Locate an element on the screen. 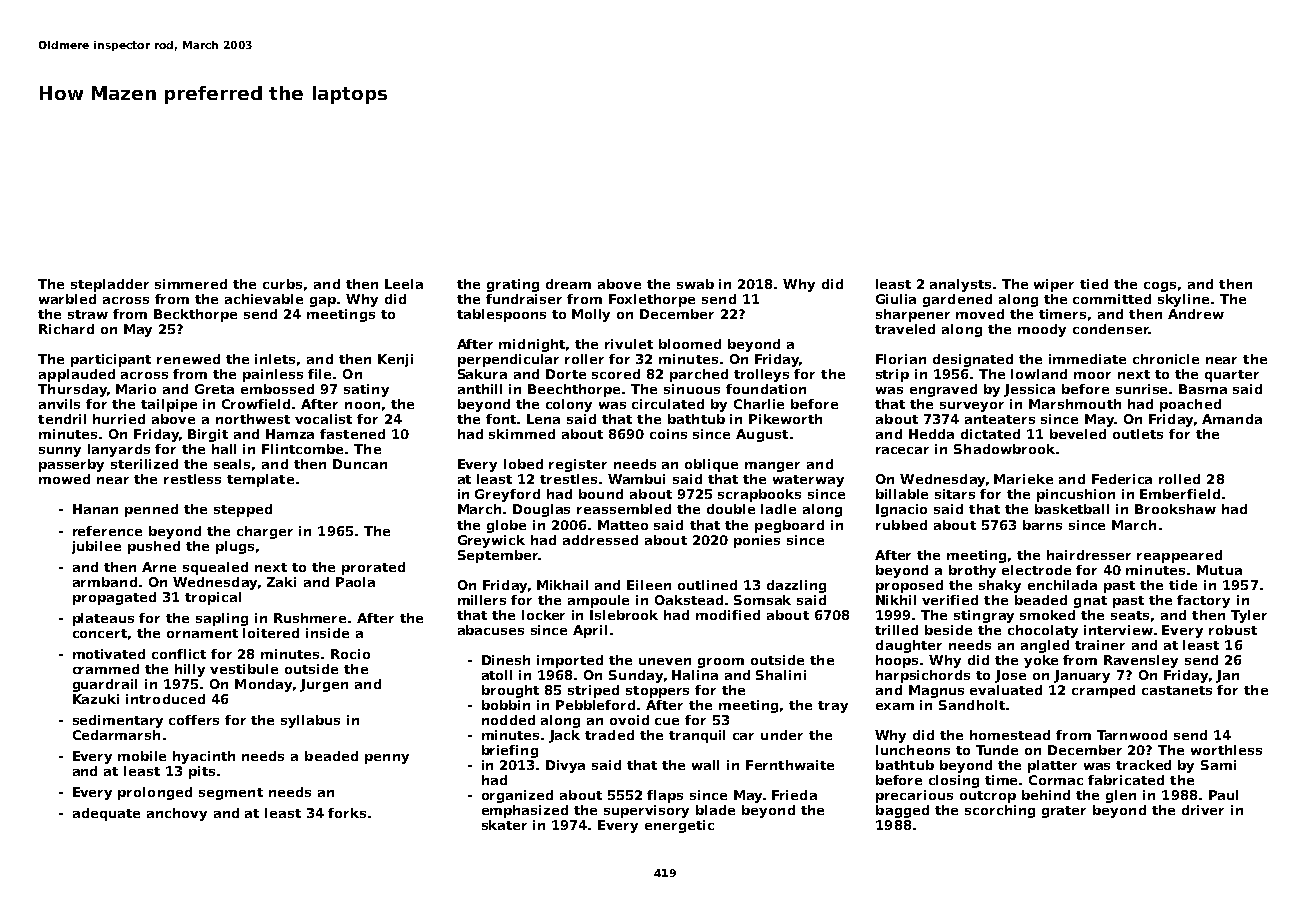 The height and width of the screenshot is (924, 1308). prolonged is located at coordinates (155, 793).
